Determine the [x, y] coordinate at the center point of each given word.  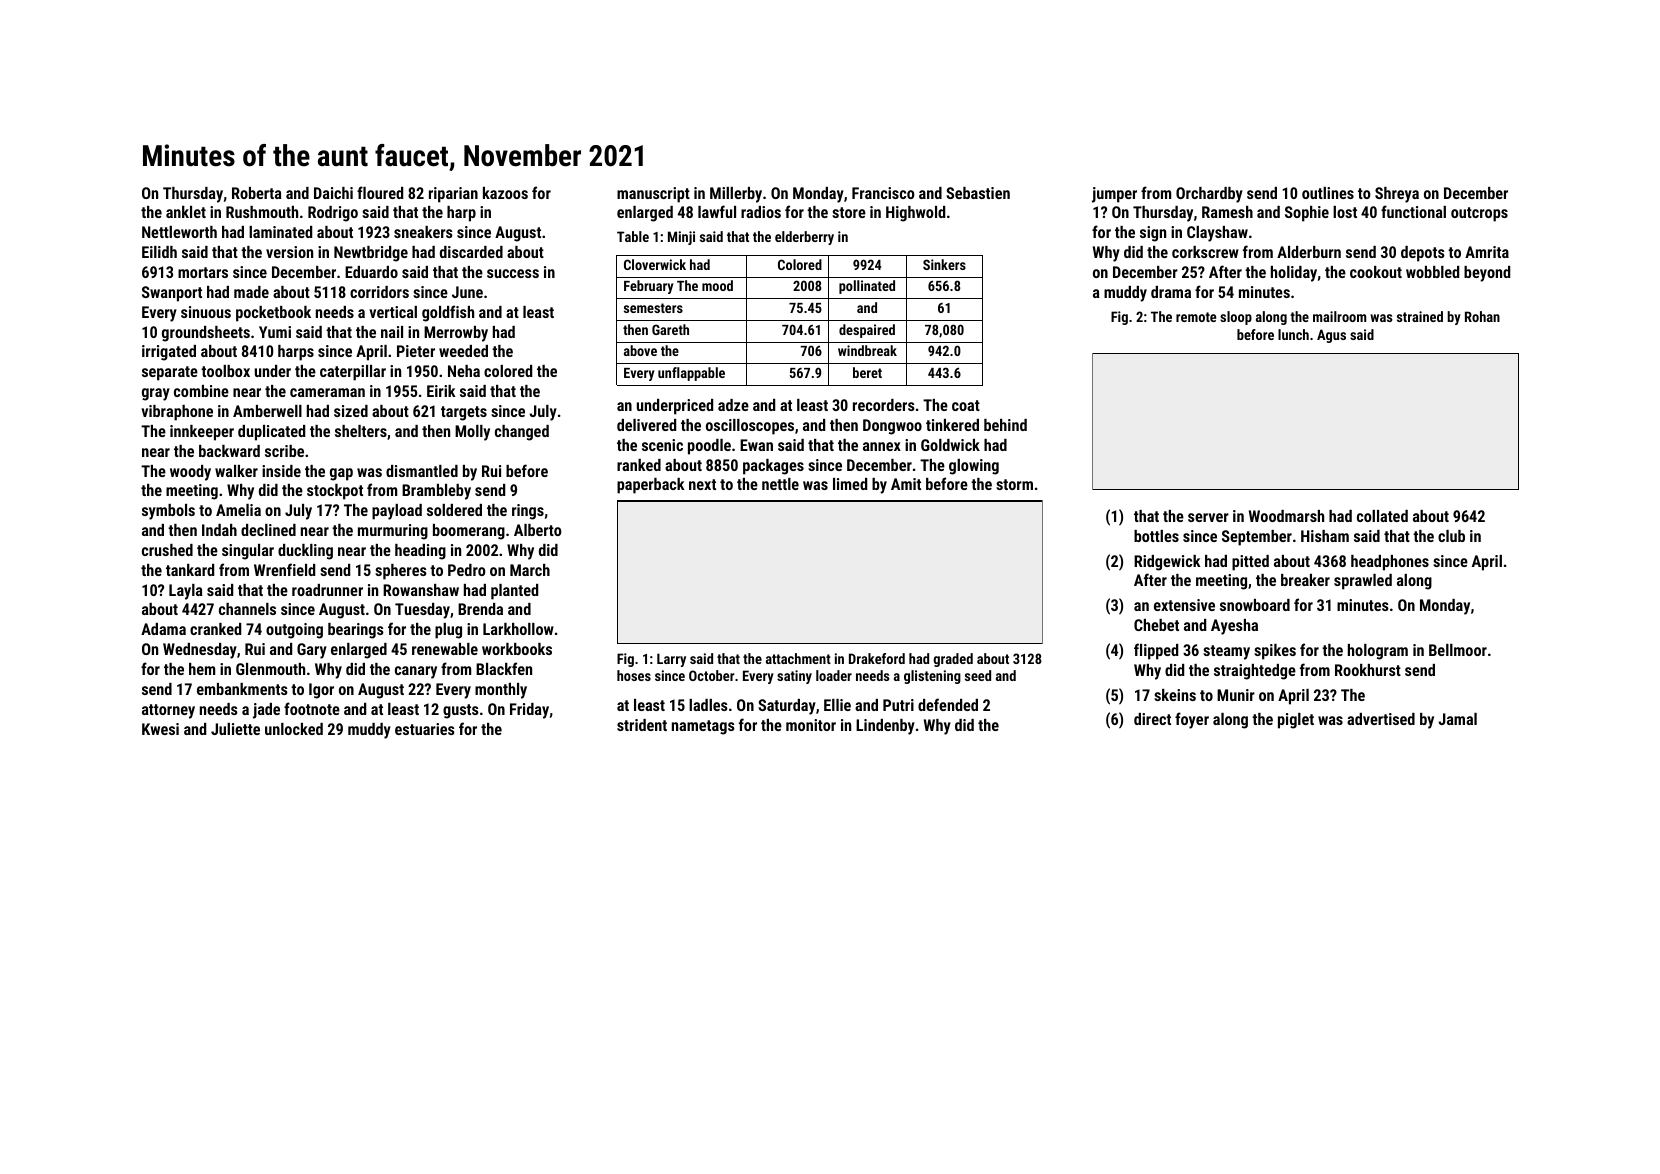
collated [1382, 516]
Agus [1331, 336]
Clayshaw [1217, 234]
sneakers [423, 232]
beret [867, 372]
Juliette [235, 729]
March [530, 570]
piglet [1296, 721]
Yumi [275, 332]
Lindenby [885, 727]
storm [1014, 484]
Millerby [736, 195]
